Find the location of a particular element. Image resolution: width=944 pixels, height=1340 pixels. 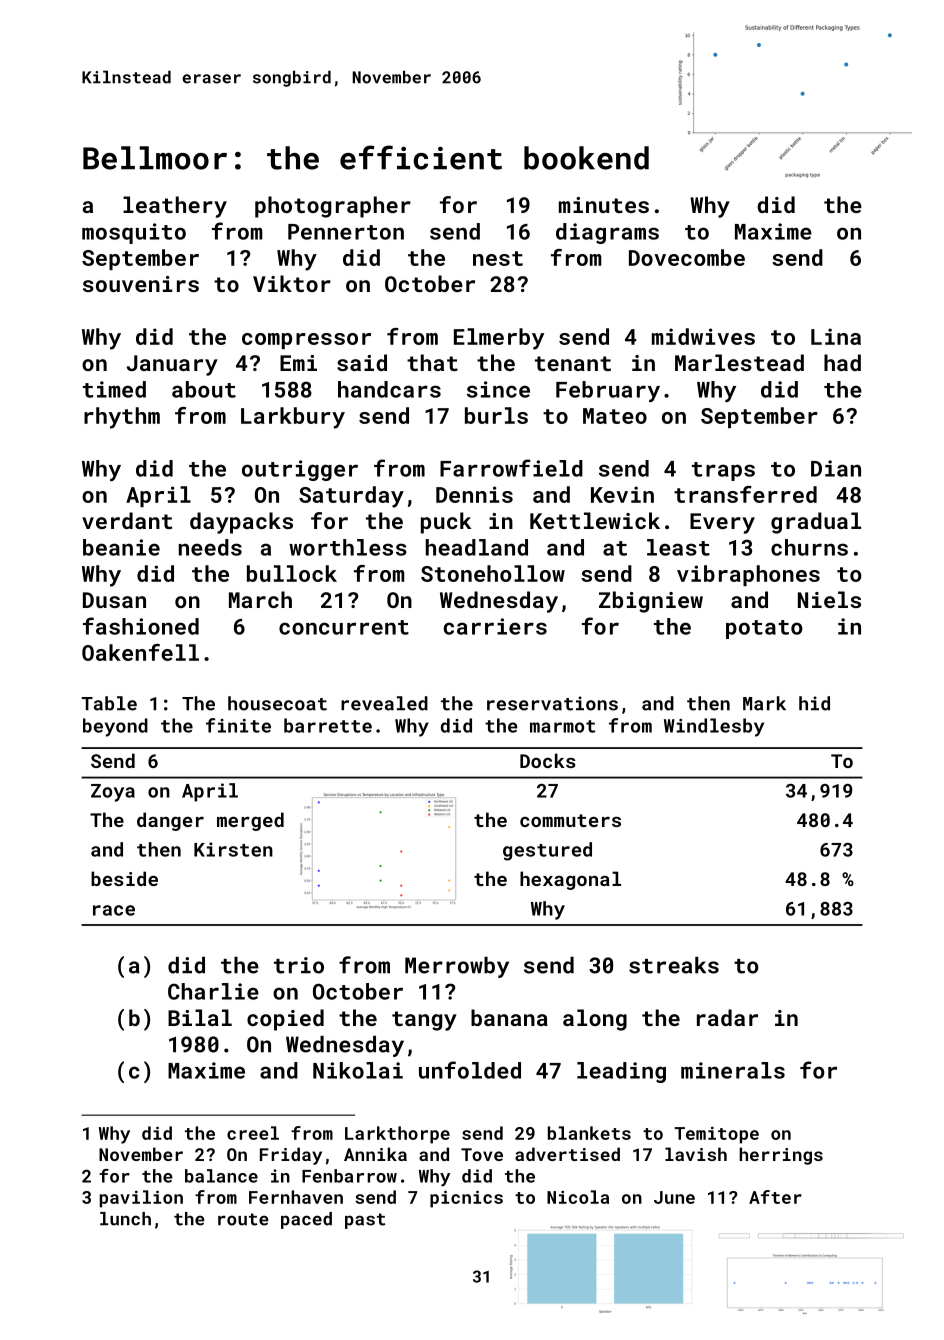

diagrams is located at coordinates (607, 233).
